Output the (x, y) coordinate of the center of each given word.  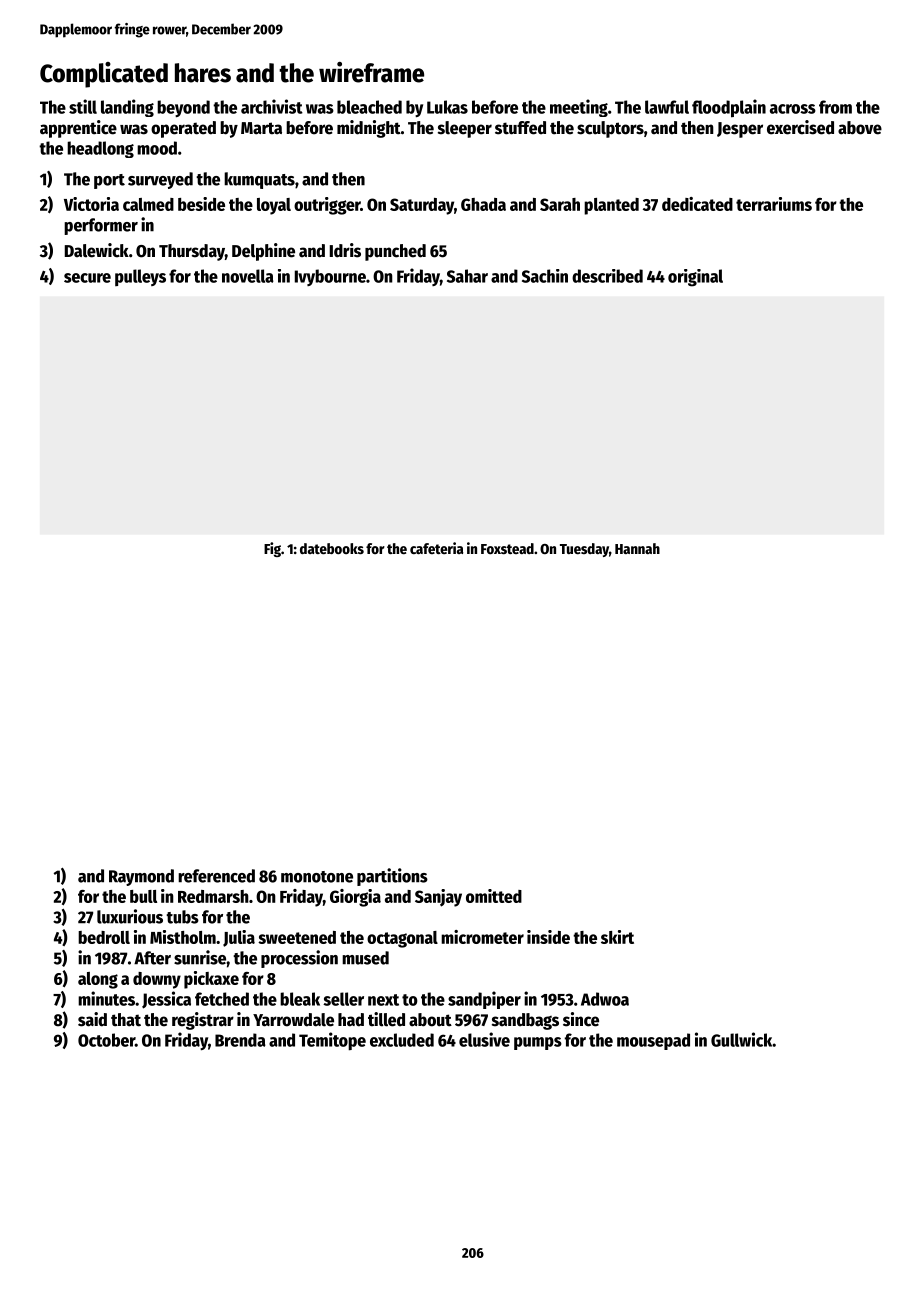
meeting (579, 108)
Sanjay (438, 898)
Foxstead (507, 548)
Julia (239, 938)
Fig (272, 549)
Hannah (637, 548)
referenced (216, 876)
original (695, 278)
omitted (494, 896)
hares (203, 73)
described (607, 276)
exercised (800, 127)
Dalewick (97, 250)
